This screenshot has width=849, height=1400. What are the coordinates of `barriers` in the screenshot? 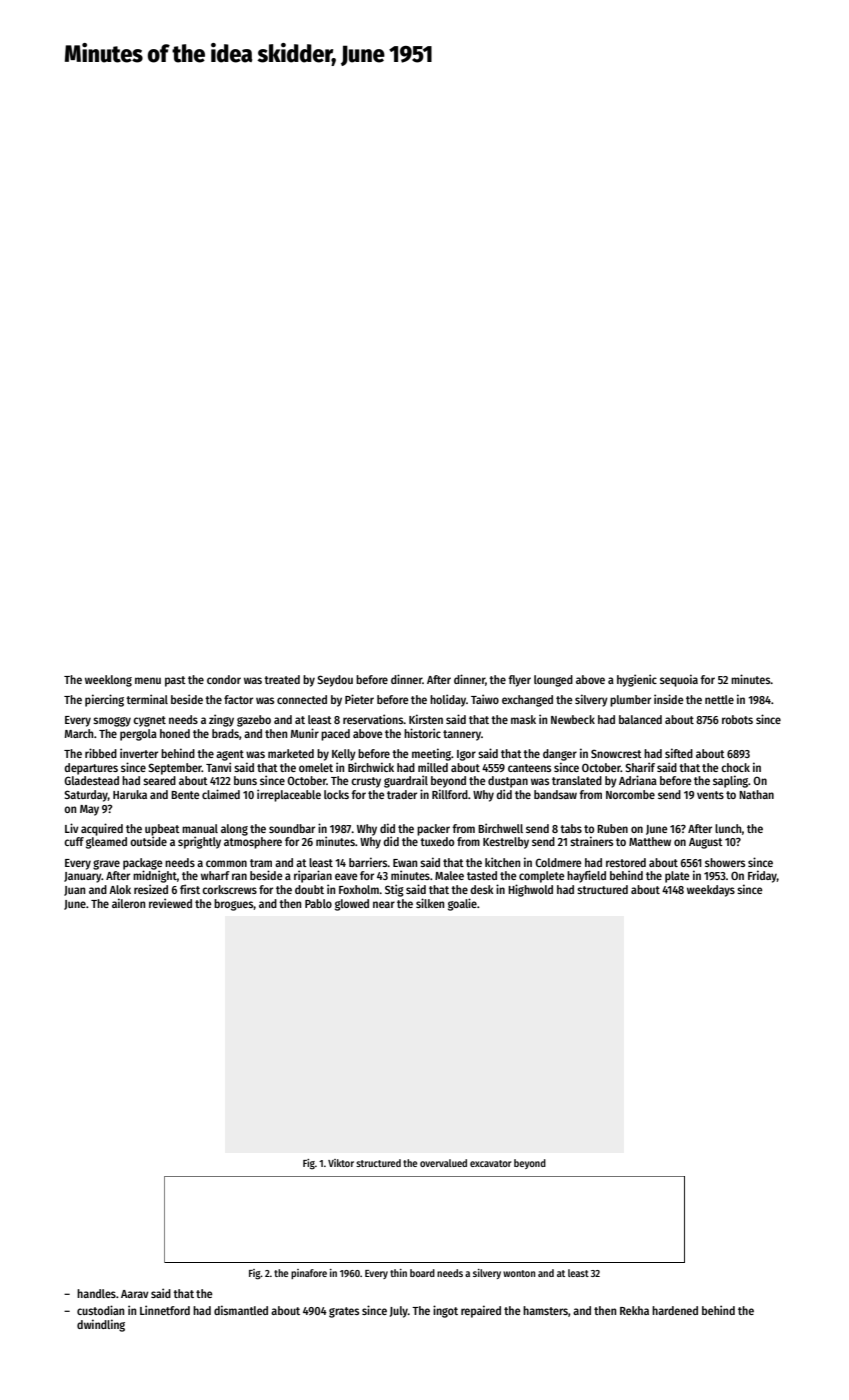 It's located at (368, 862).
